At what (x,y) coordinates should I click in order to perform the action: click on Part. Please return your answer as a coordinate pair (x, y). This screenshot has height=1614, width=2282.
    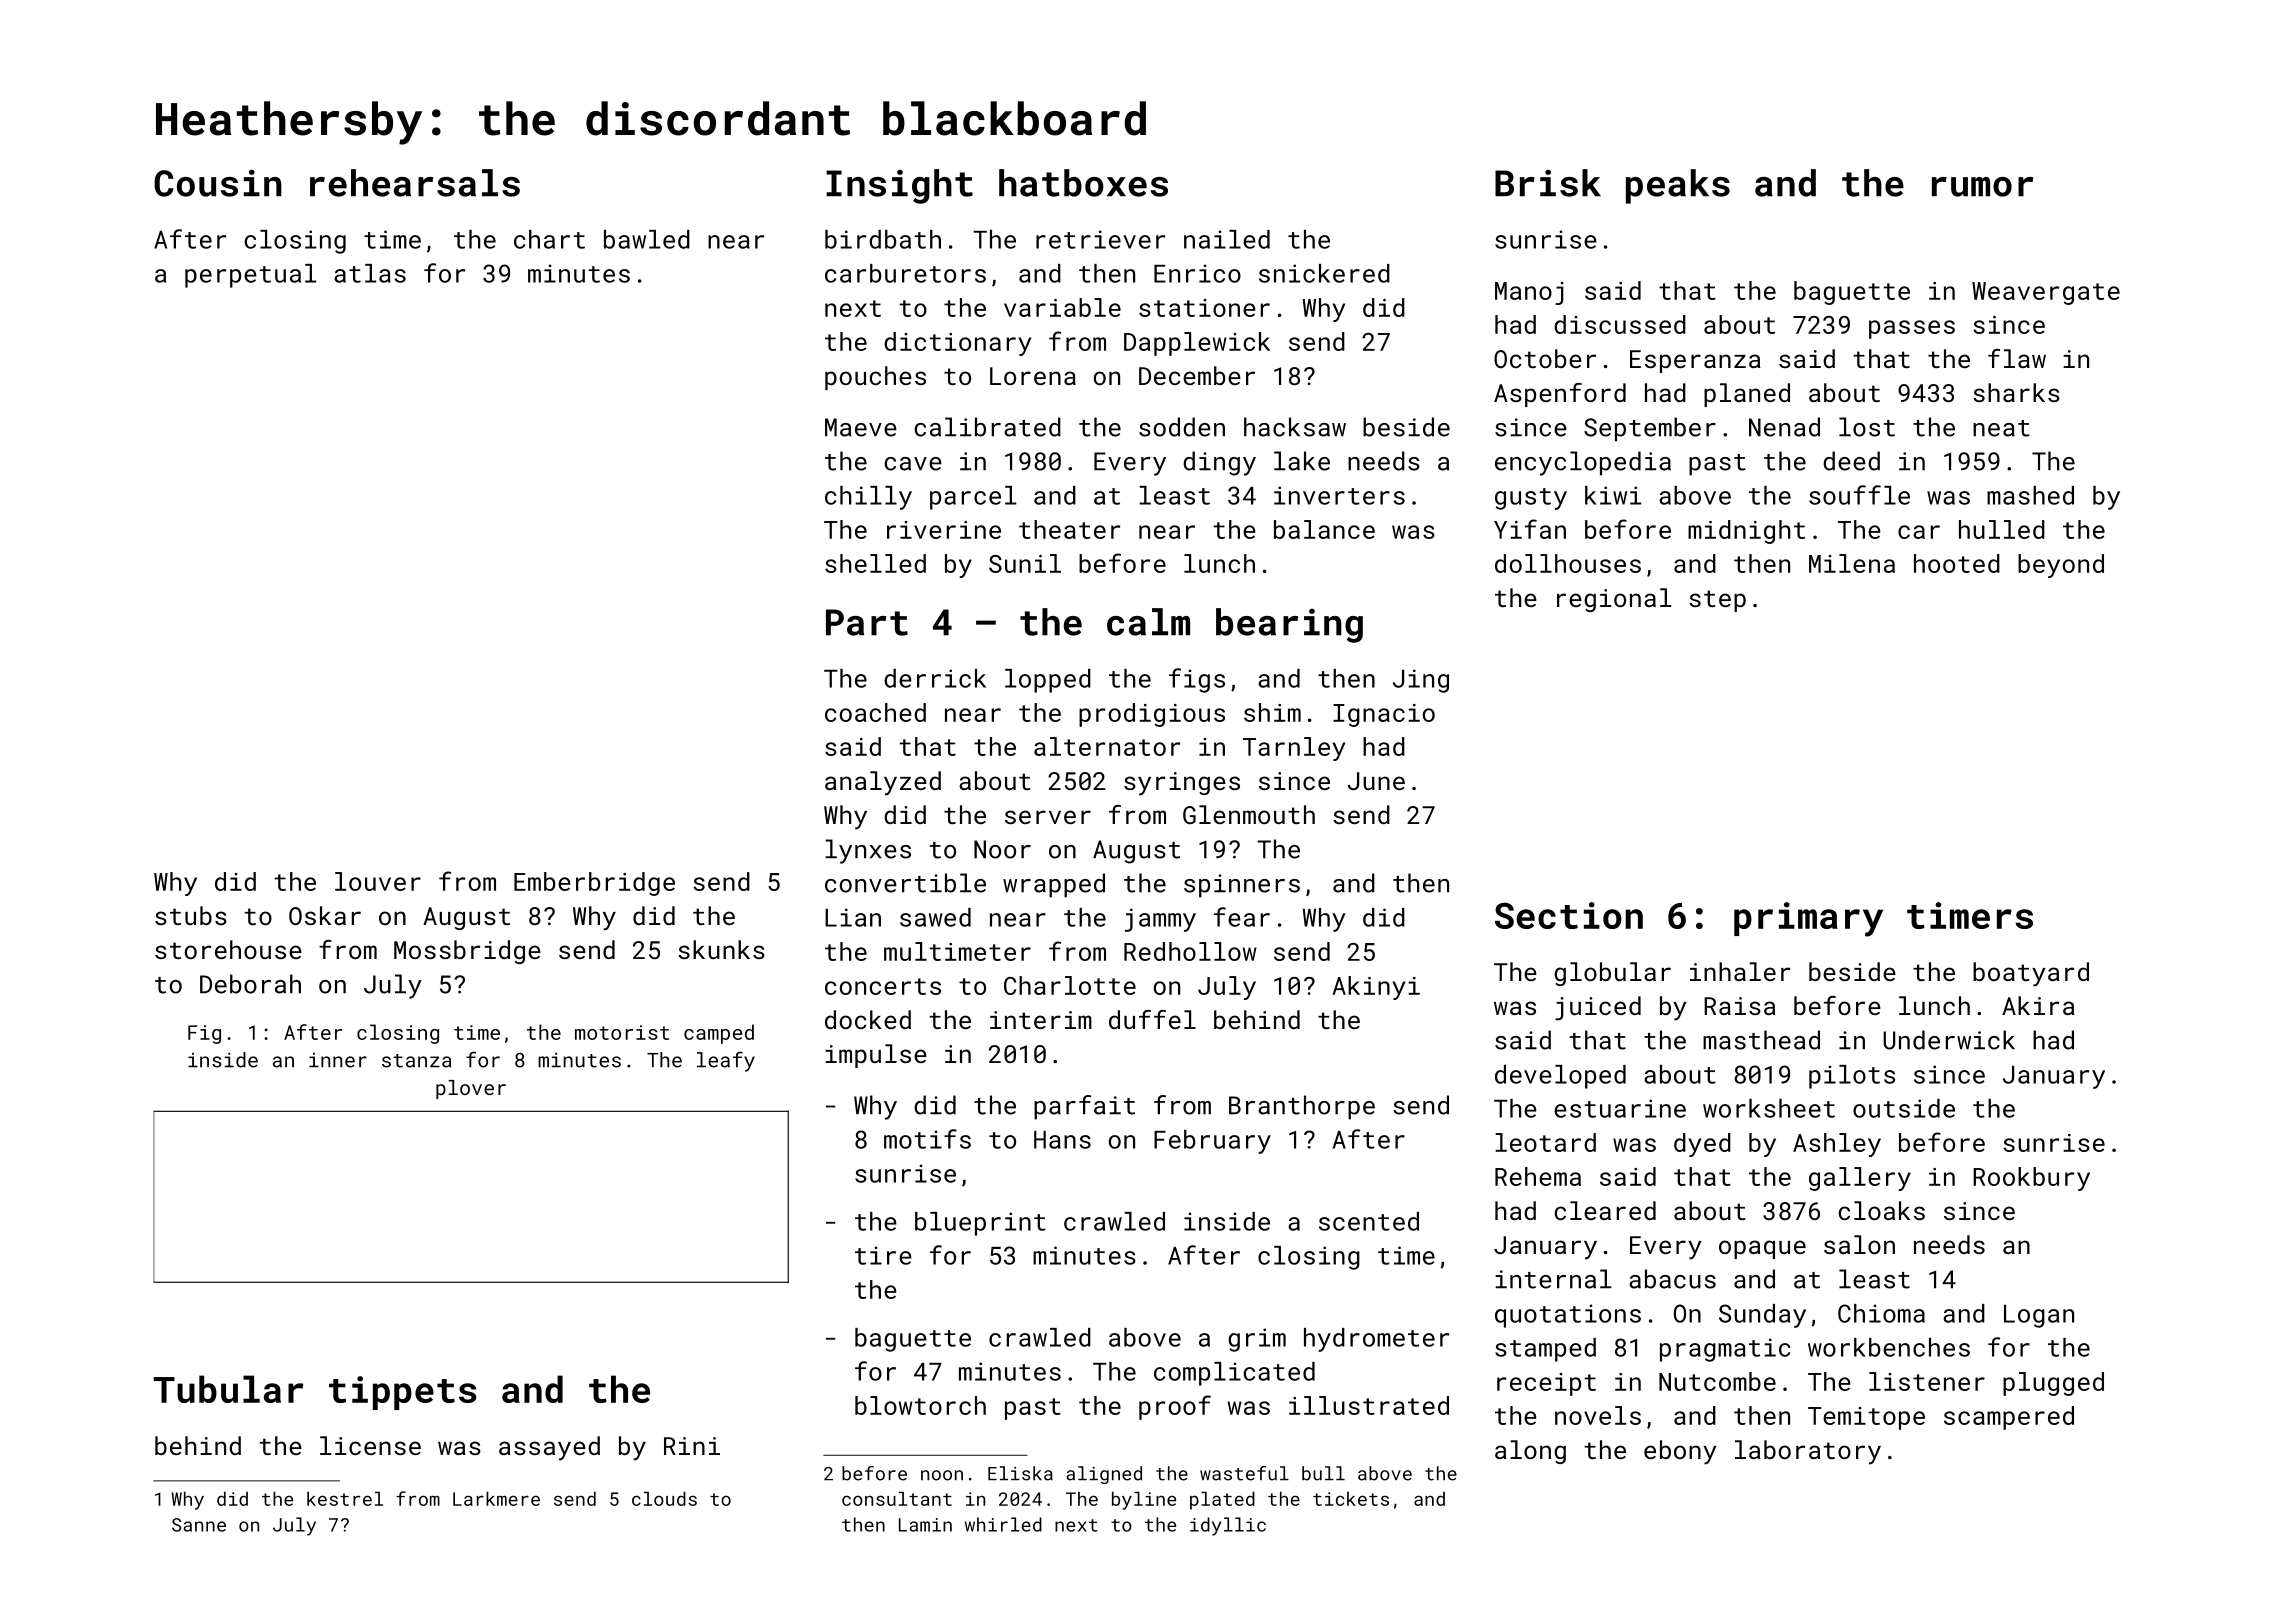
    Looking at the image, I should click on (867, 622).
